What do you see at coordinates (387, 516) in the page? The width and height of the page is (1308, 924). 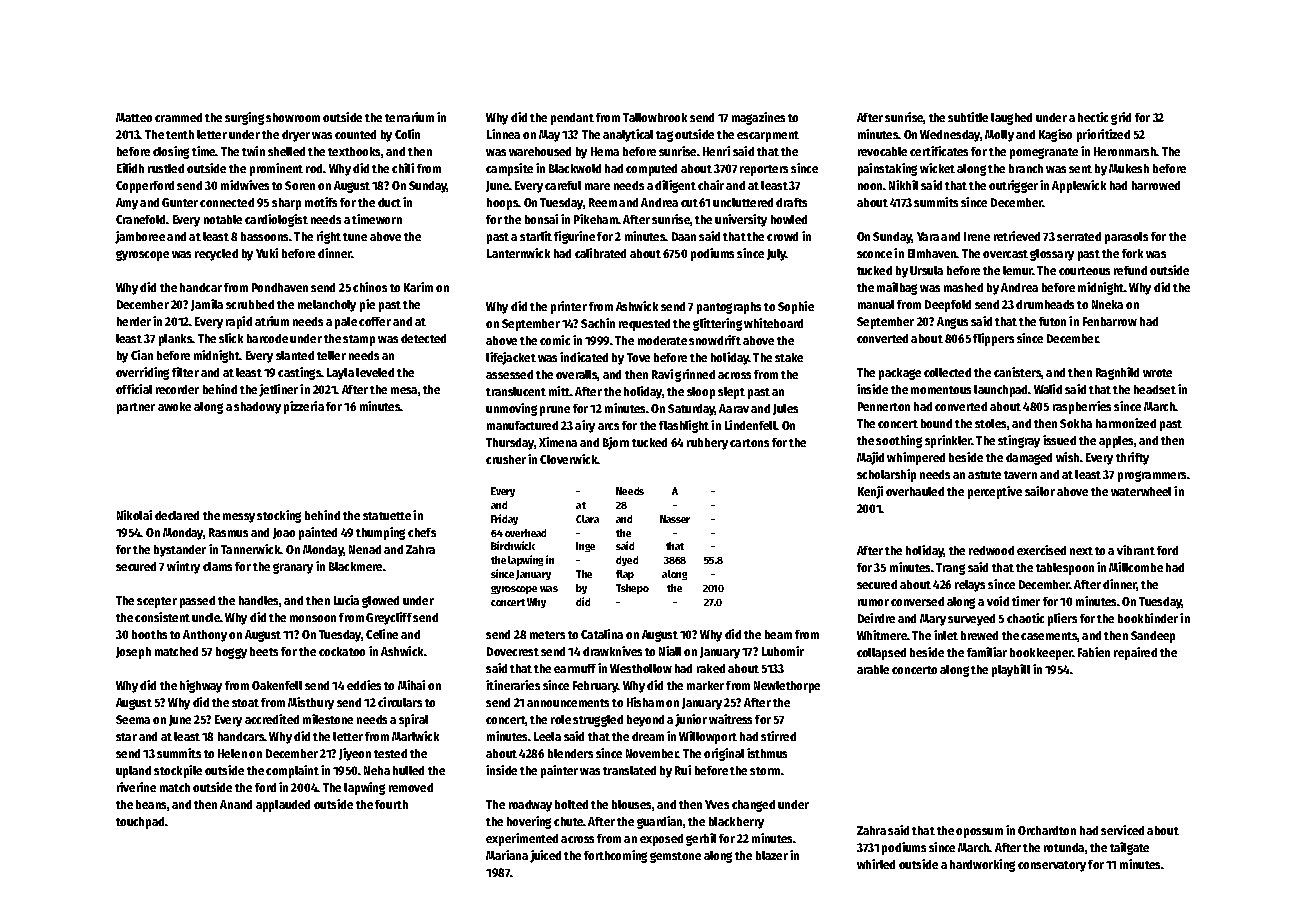 I see `statuette` at bounding box center [387, 516].
